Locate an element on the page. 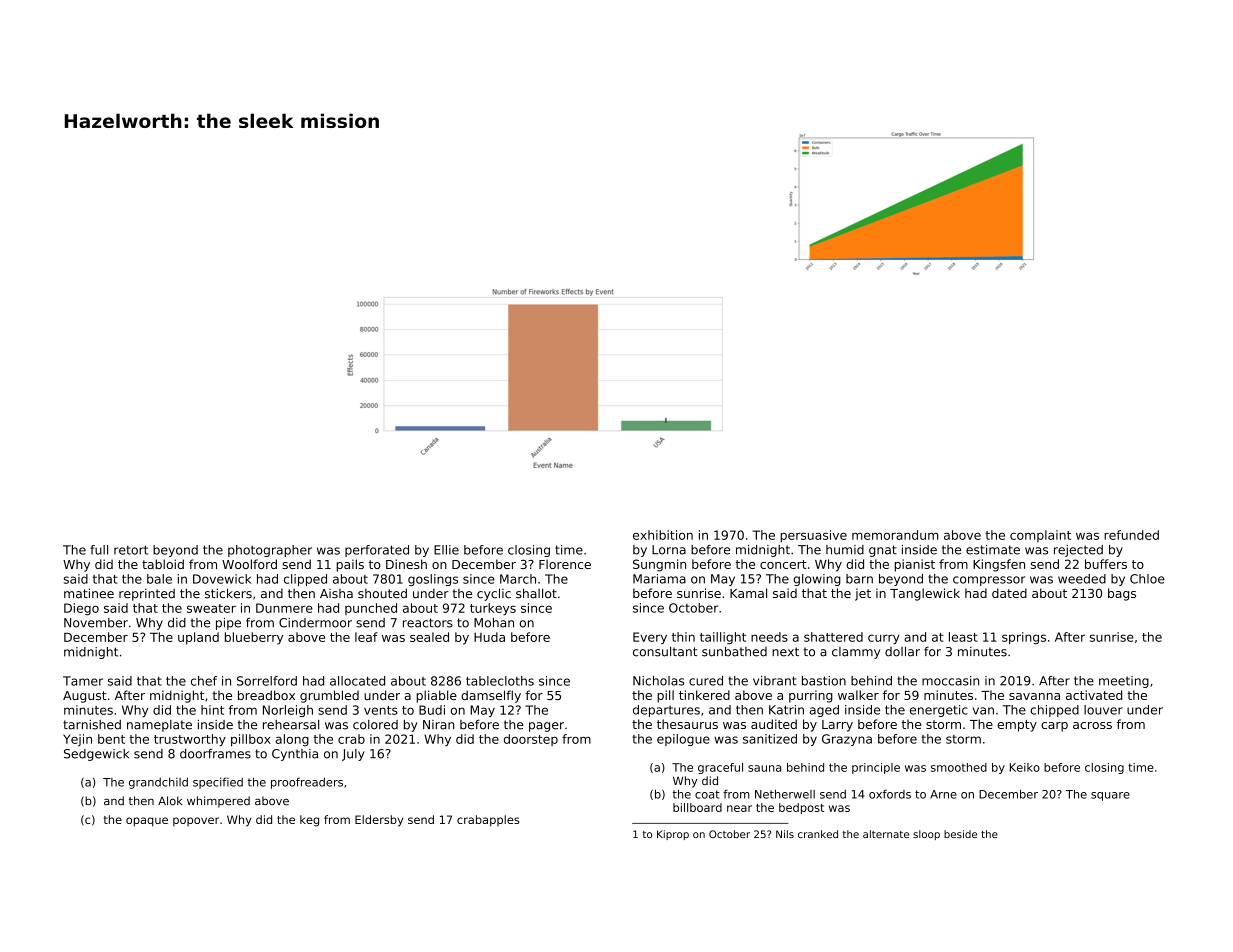  Mohan is located at coordinates (494, 623).
